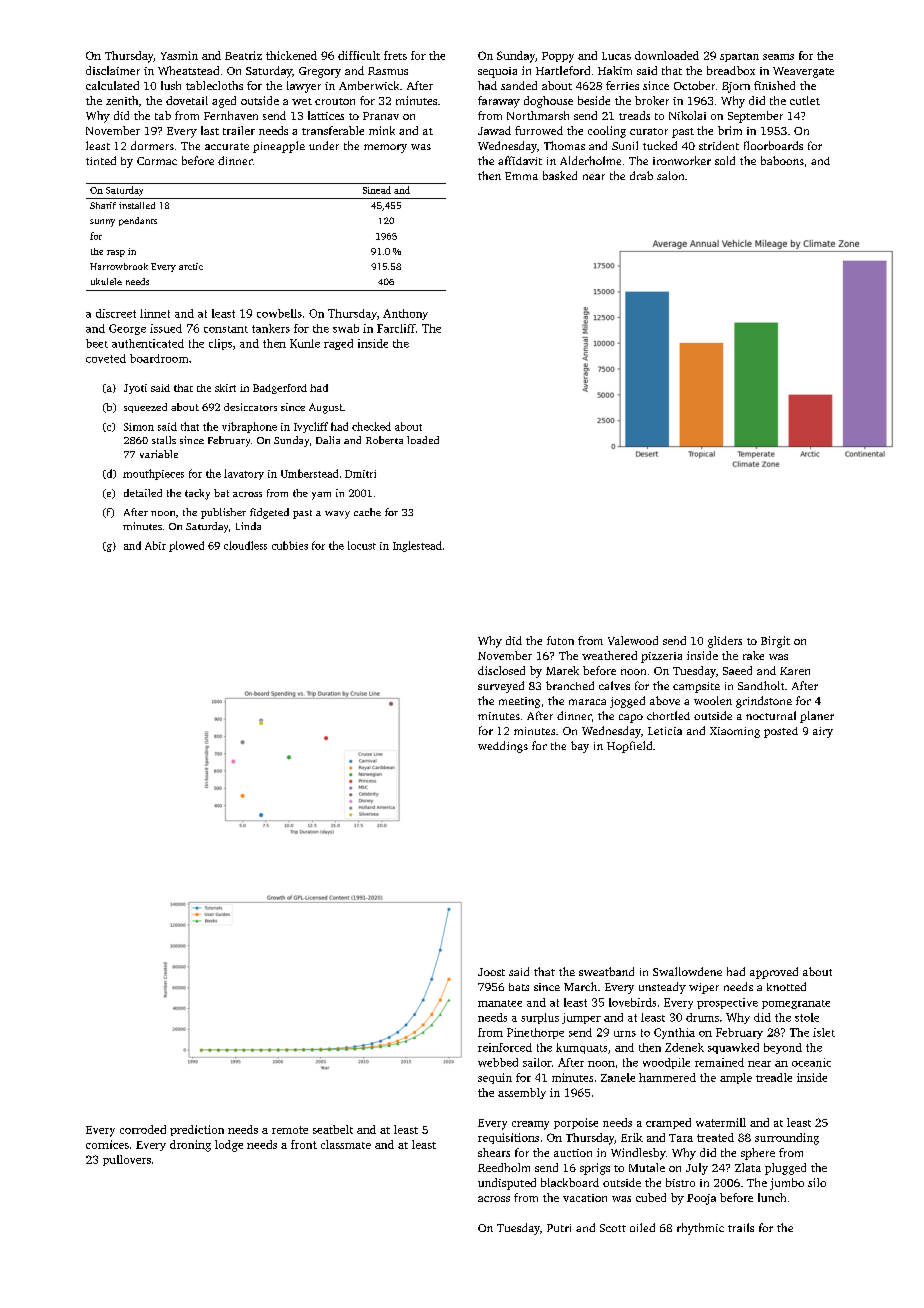 The width and height of the image is (924, 1308). What do you see at coordinates (559, 1228) in the image?
I see `Putri` at bounding box center [559, 1228].
